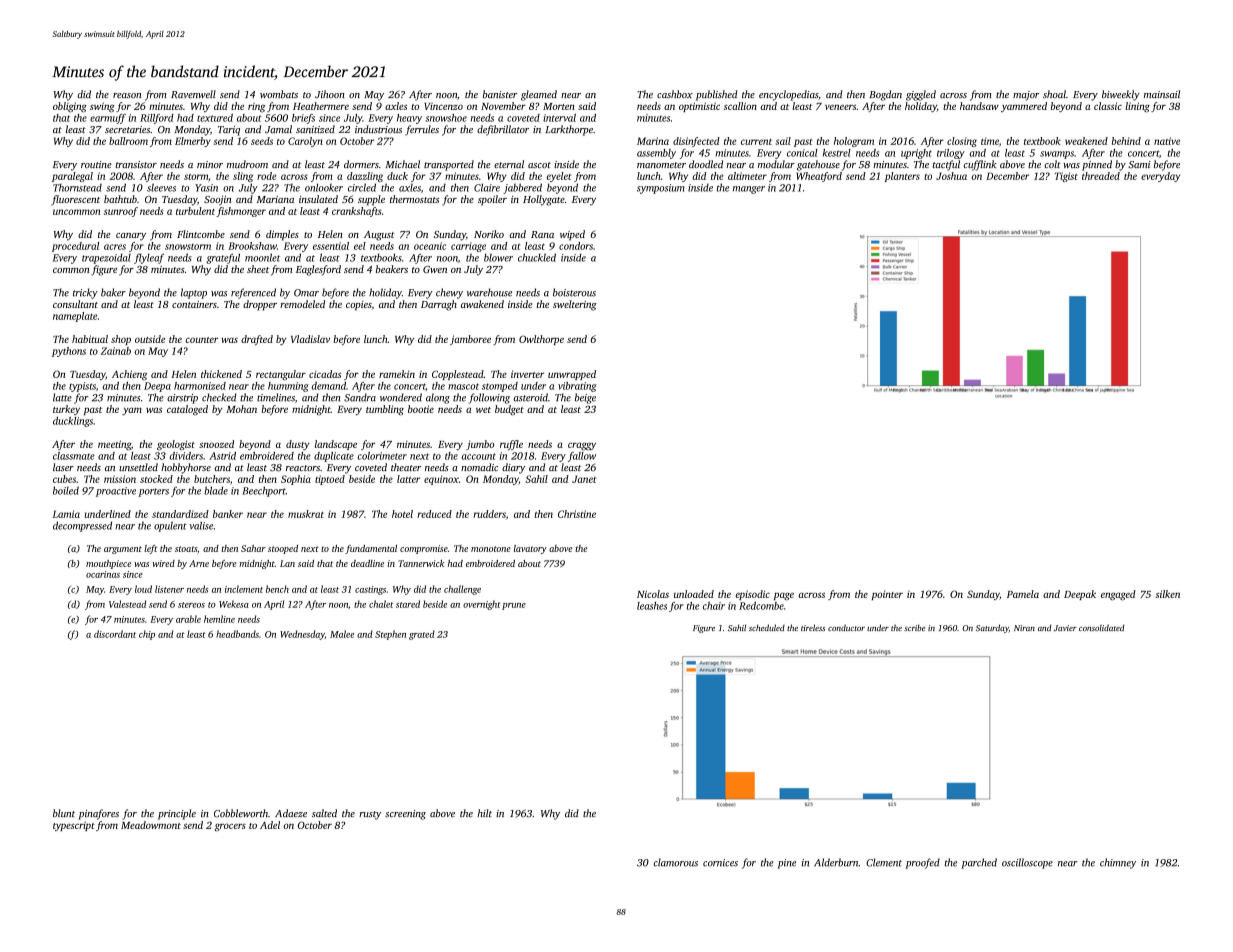 The height and width of the screenshot is (952, 1233). What do you see at coordinates (129, 375) in the screenshot?
I see `Achieng` at bounding box center [129, 375].
